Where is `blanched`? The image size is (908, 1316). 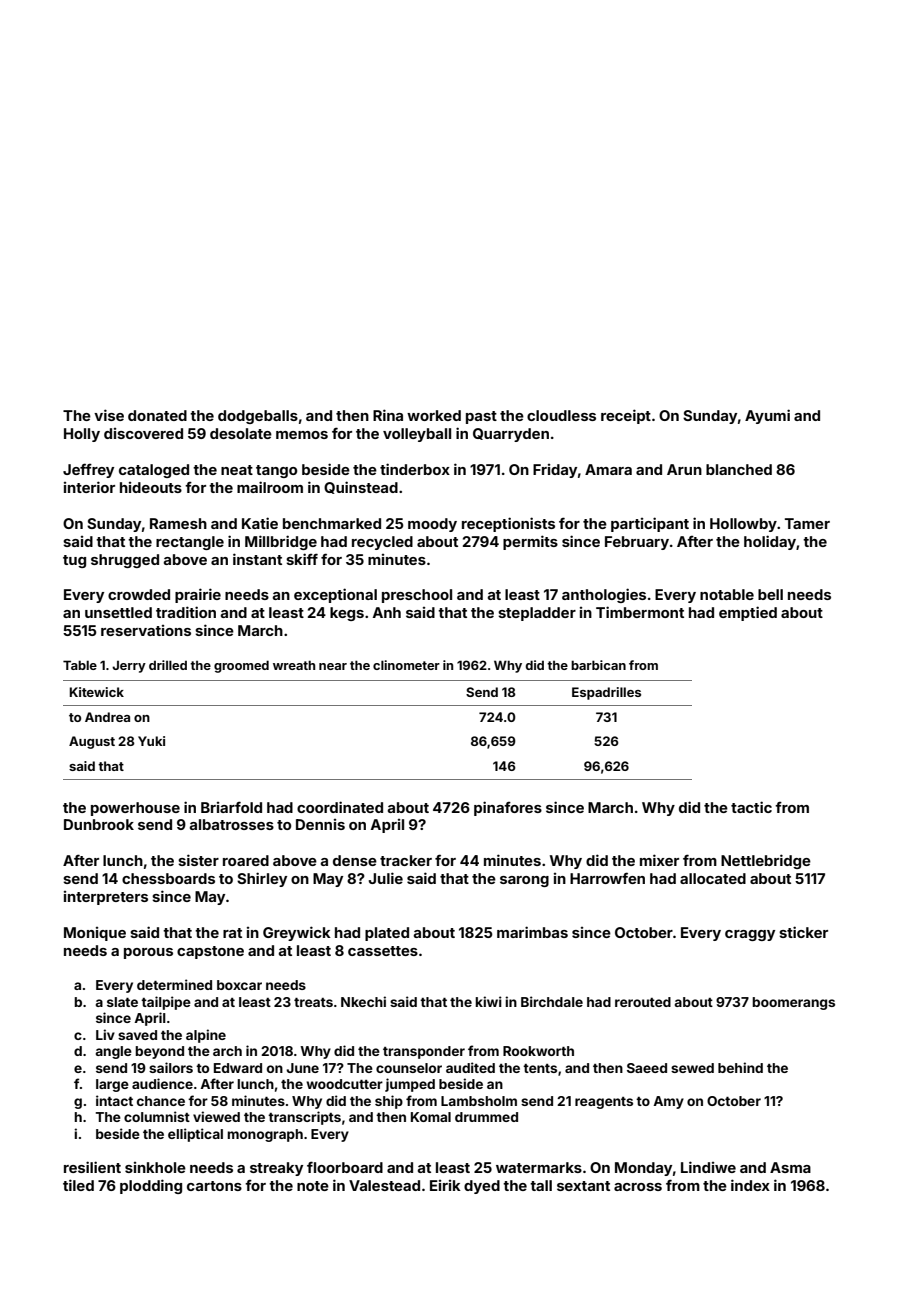
blanched is located at coordinates (739, 469).
